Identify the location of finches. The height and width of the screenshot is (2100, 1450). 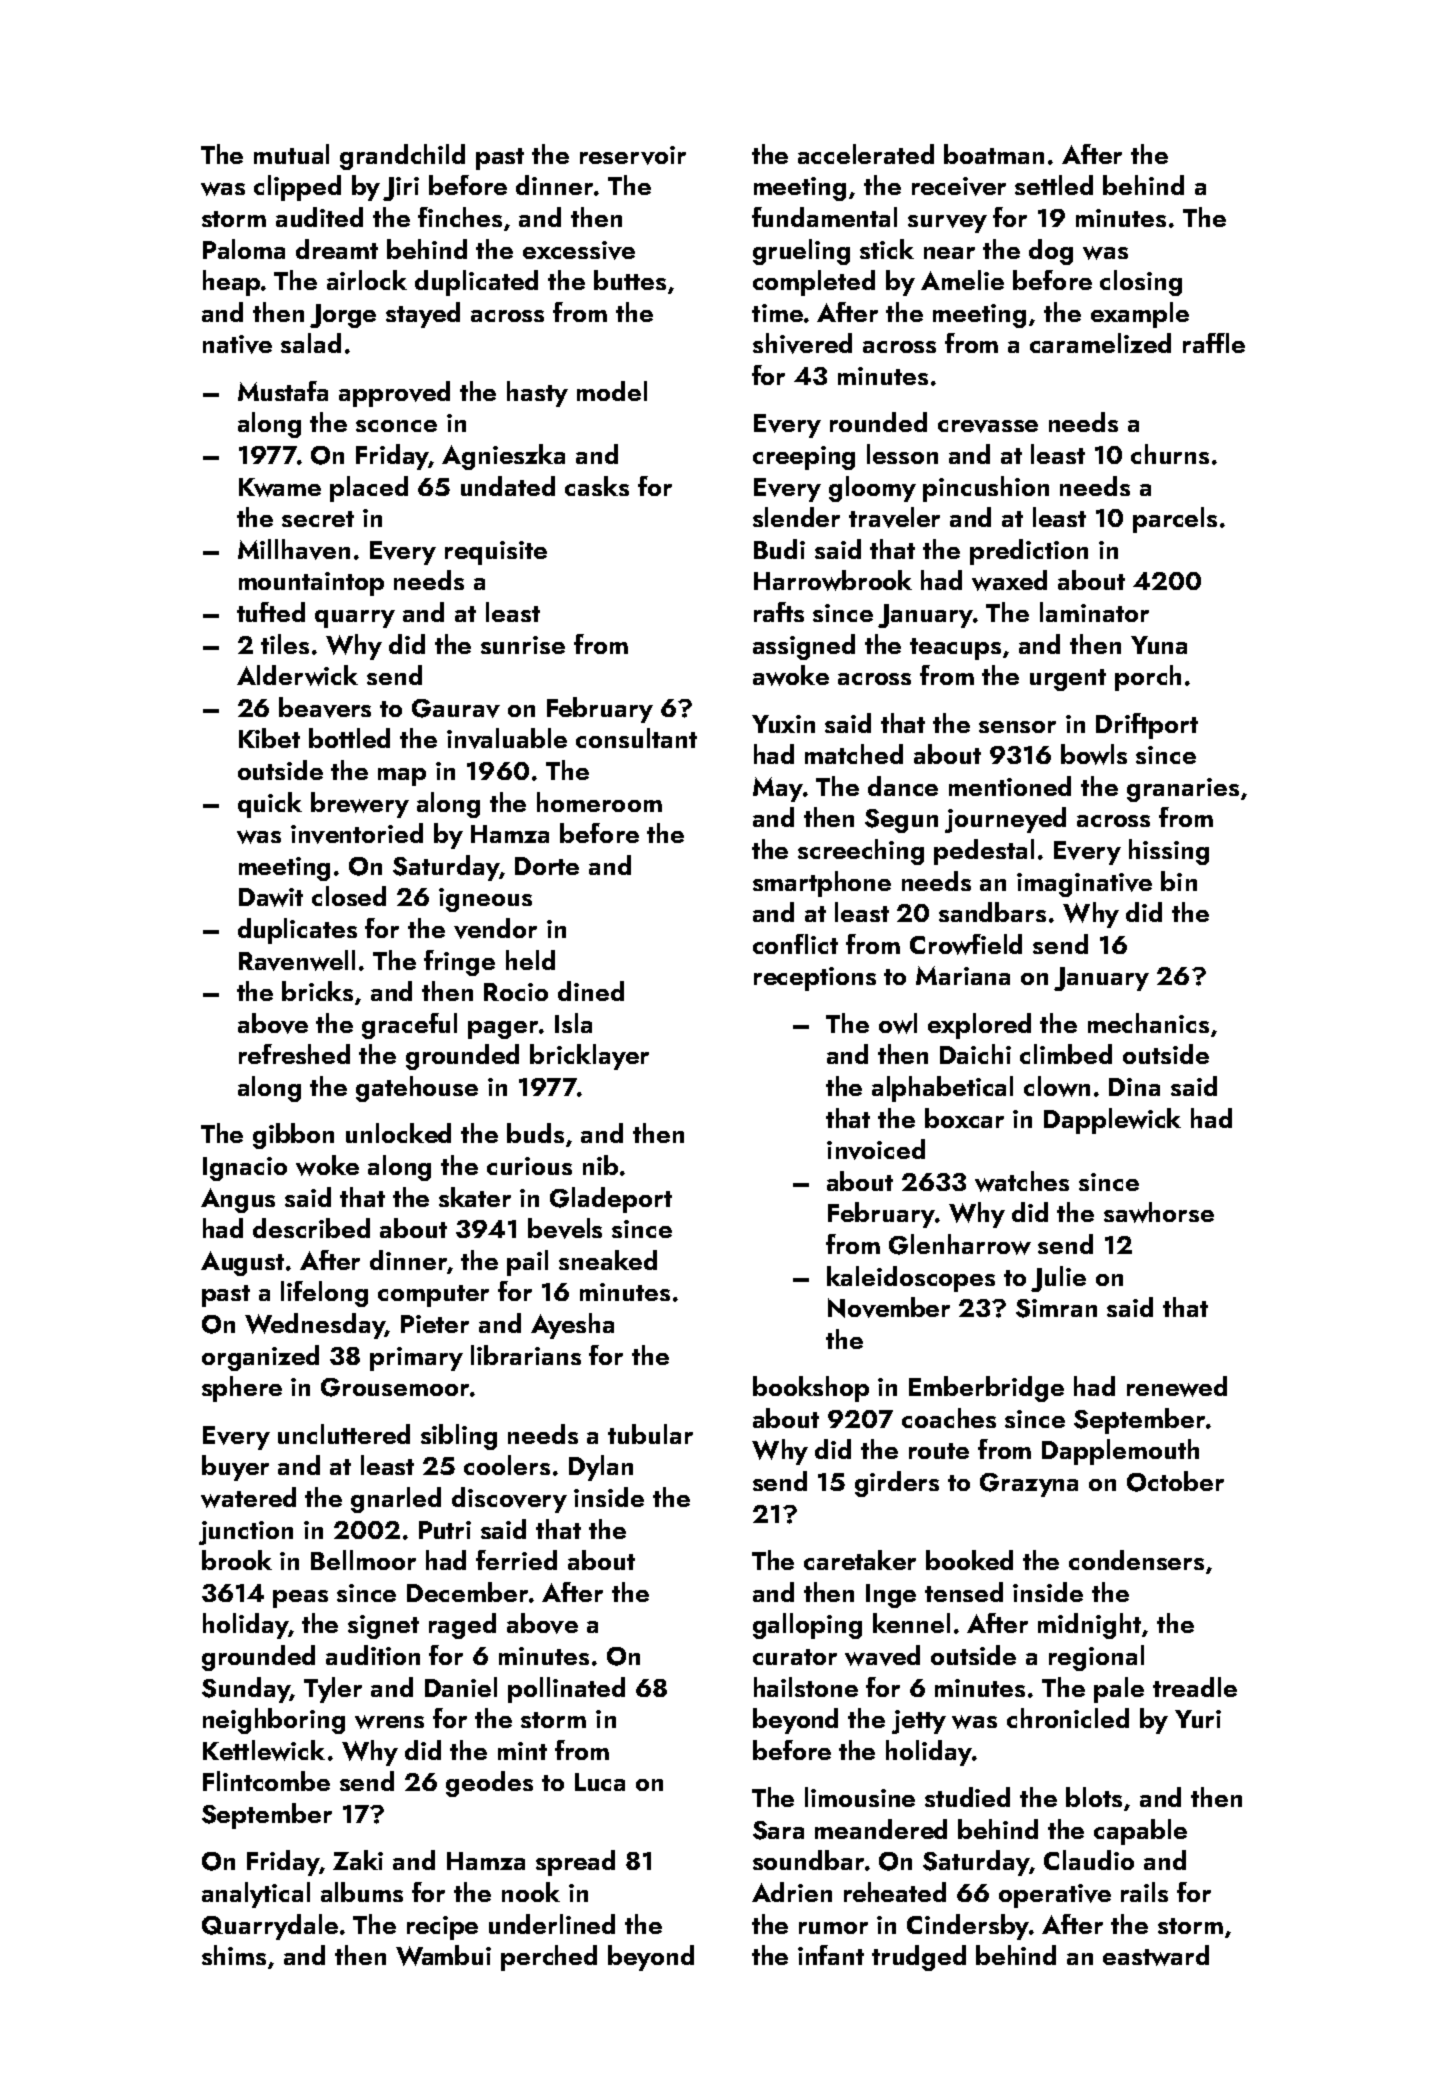
(460, 217).
